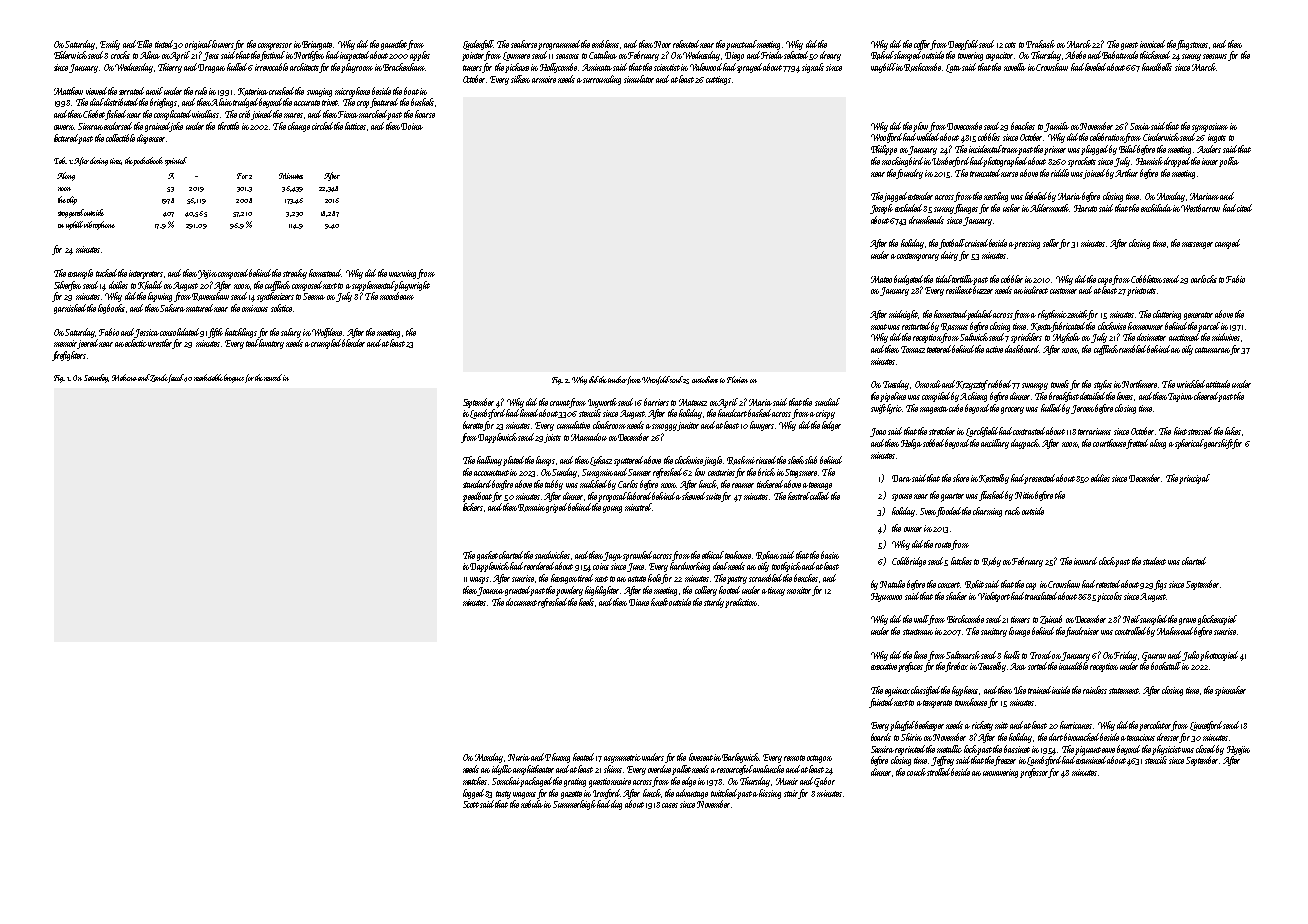 The image size is (1308, 924). Describe the element at coordinates (963, 655) in the screenshot. I see `Saltmarsh` at that location.
